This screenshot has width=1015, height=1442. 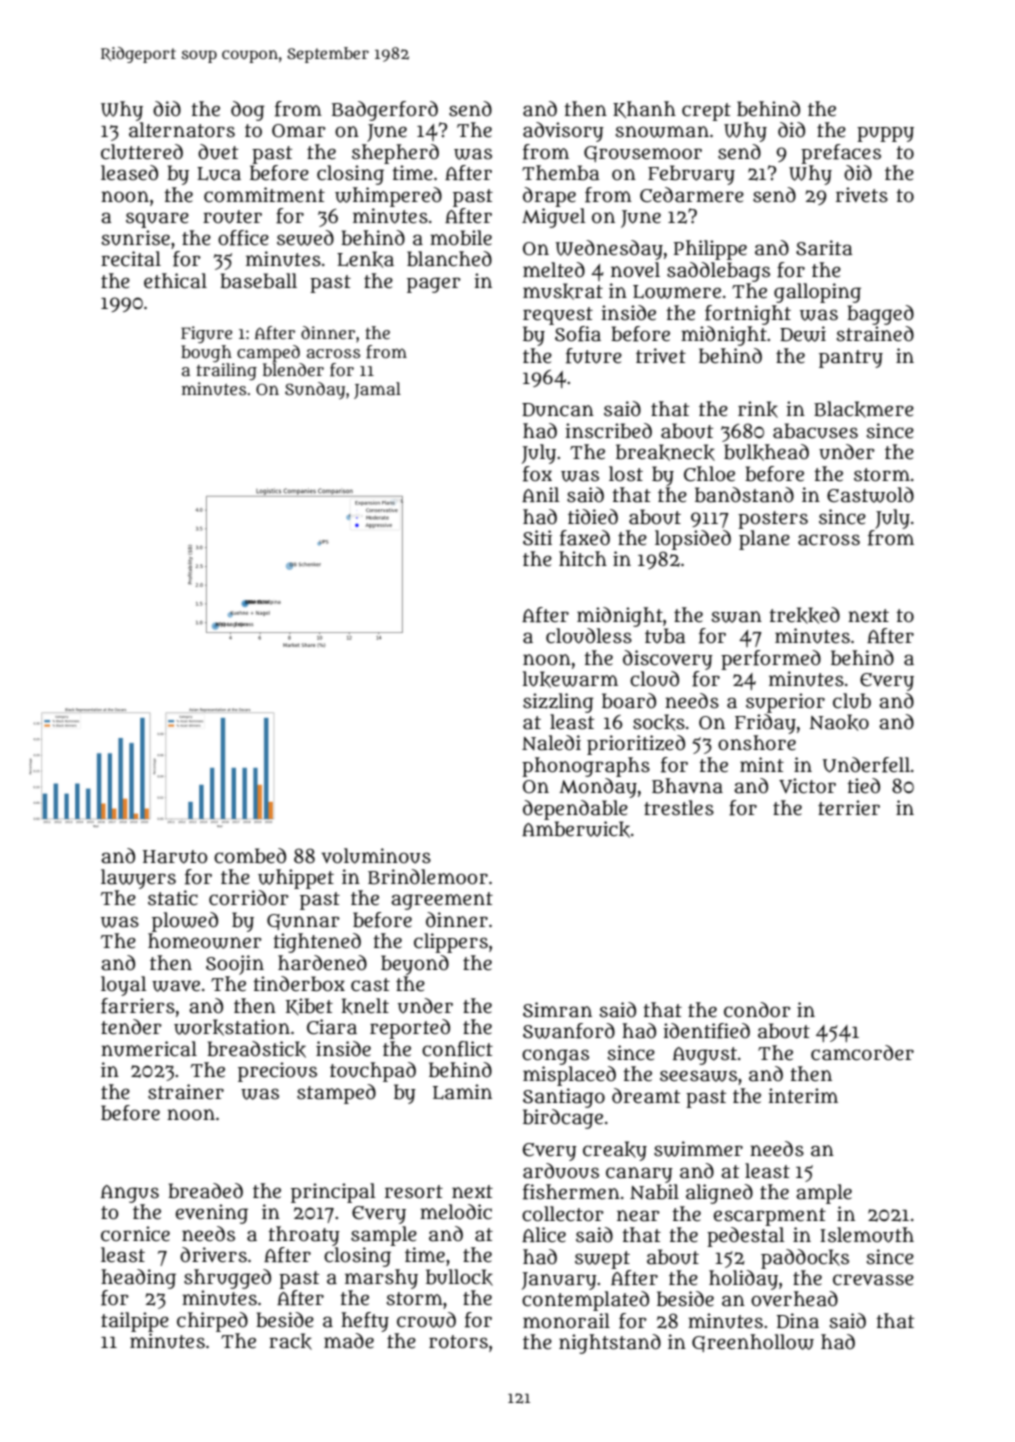 What do you see at coordinates (558, 316) in the screenshot?
I see `request` at bounding box center [558, 316].
